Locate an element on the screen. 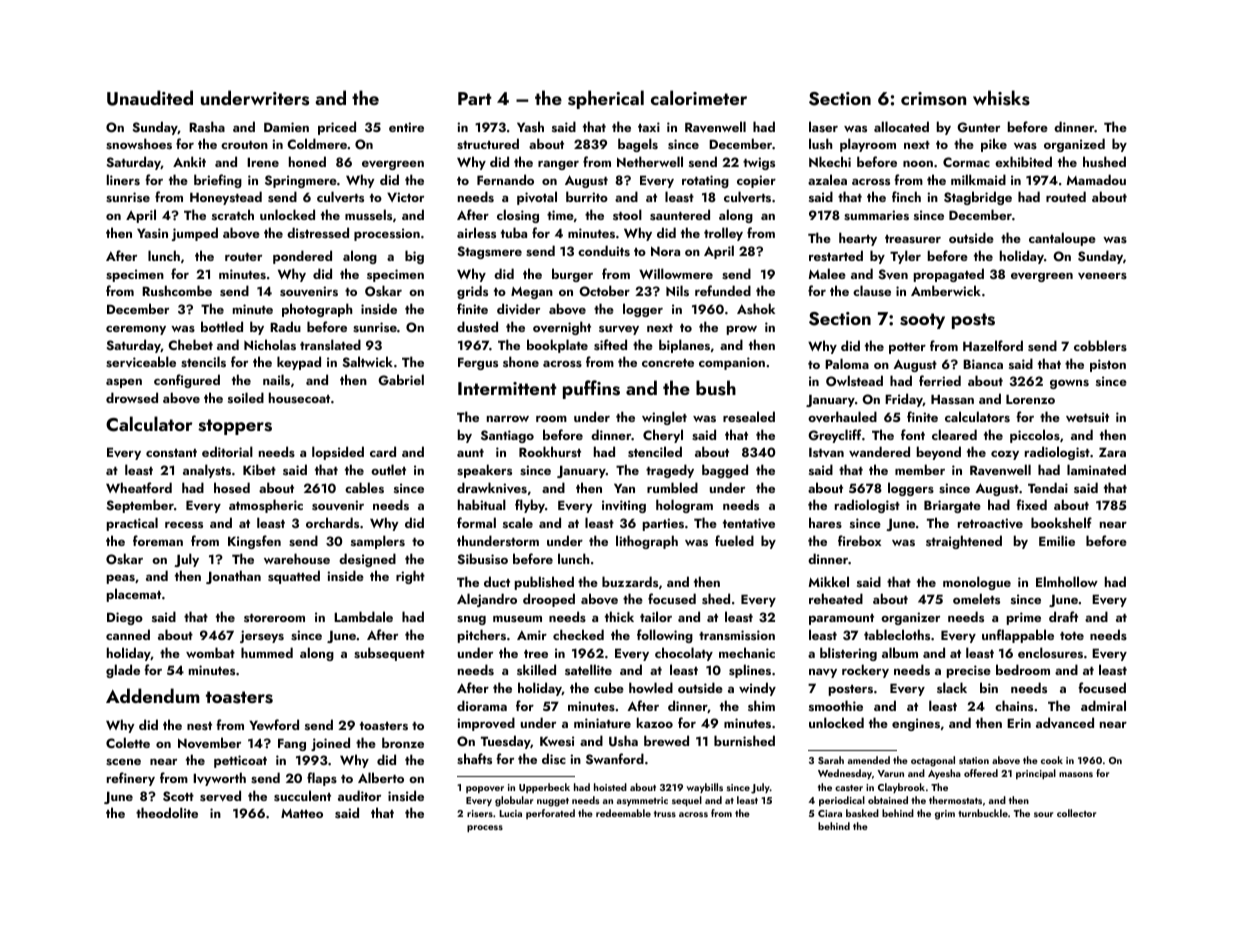 This screenshot has height=952, width=1233. theodolite is located at coordinates (167, 812).
